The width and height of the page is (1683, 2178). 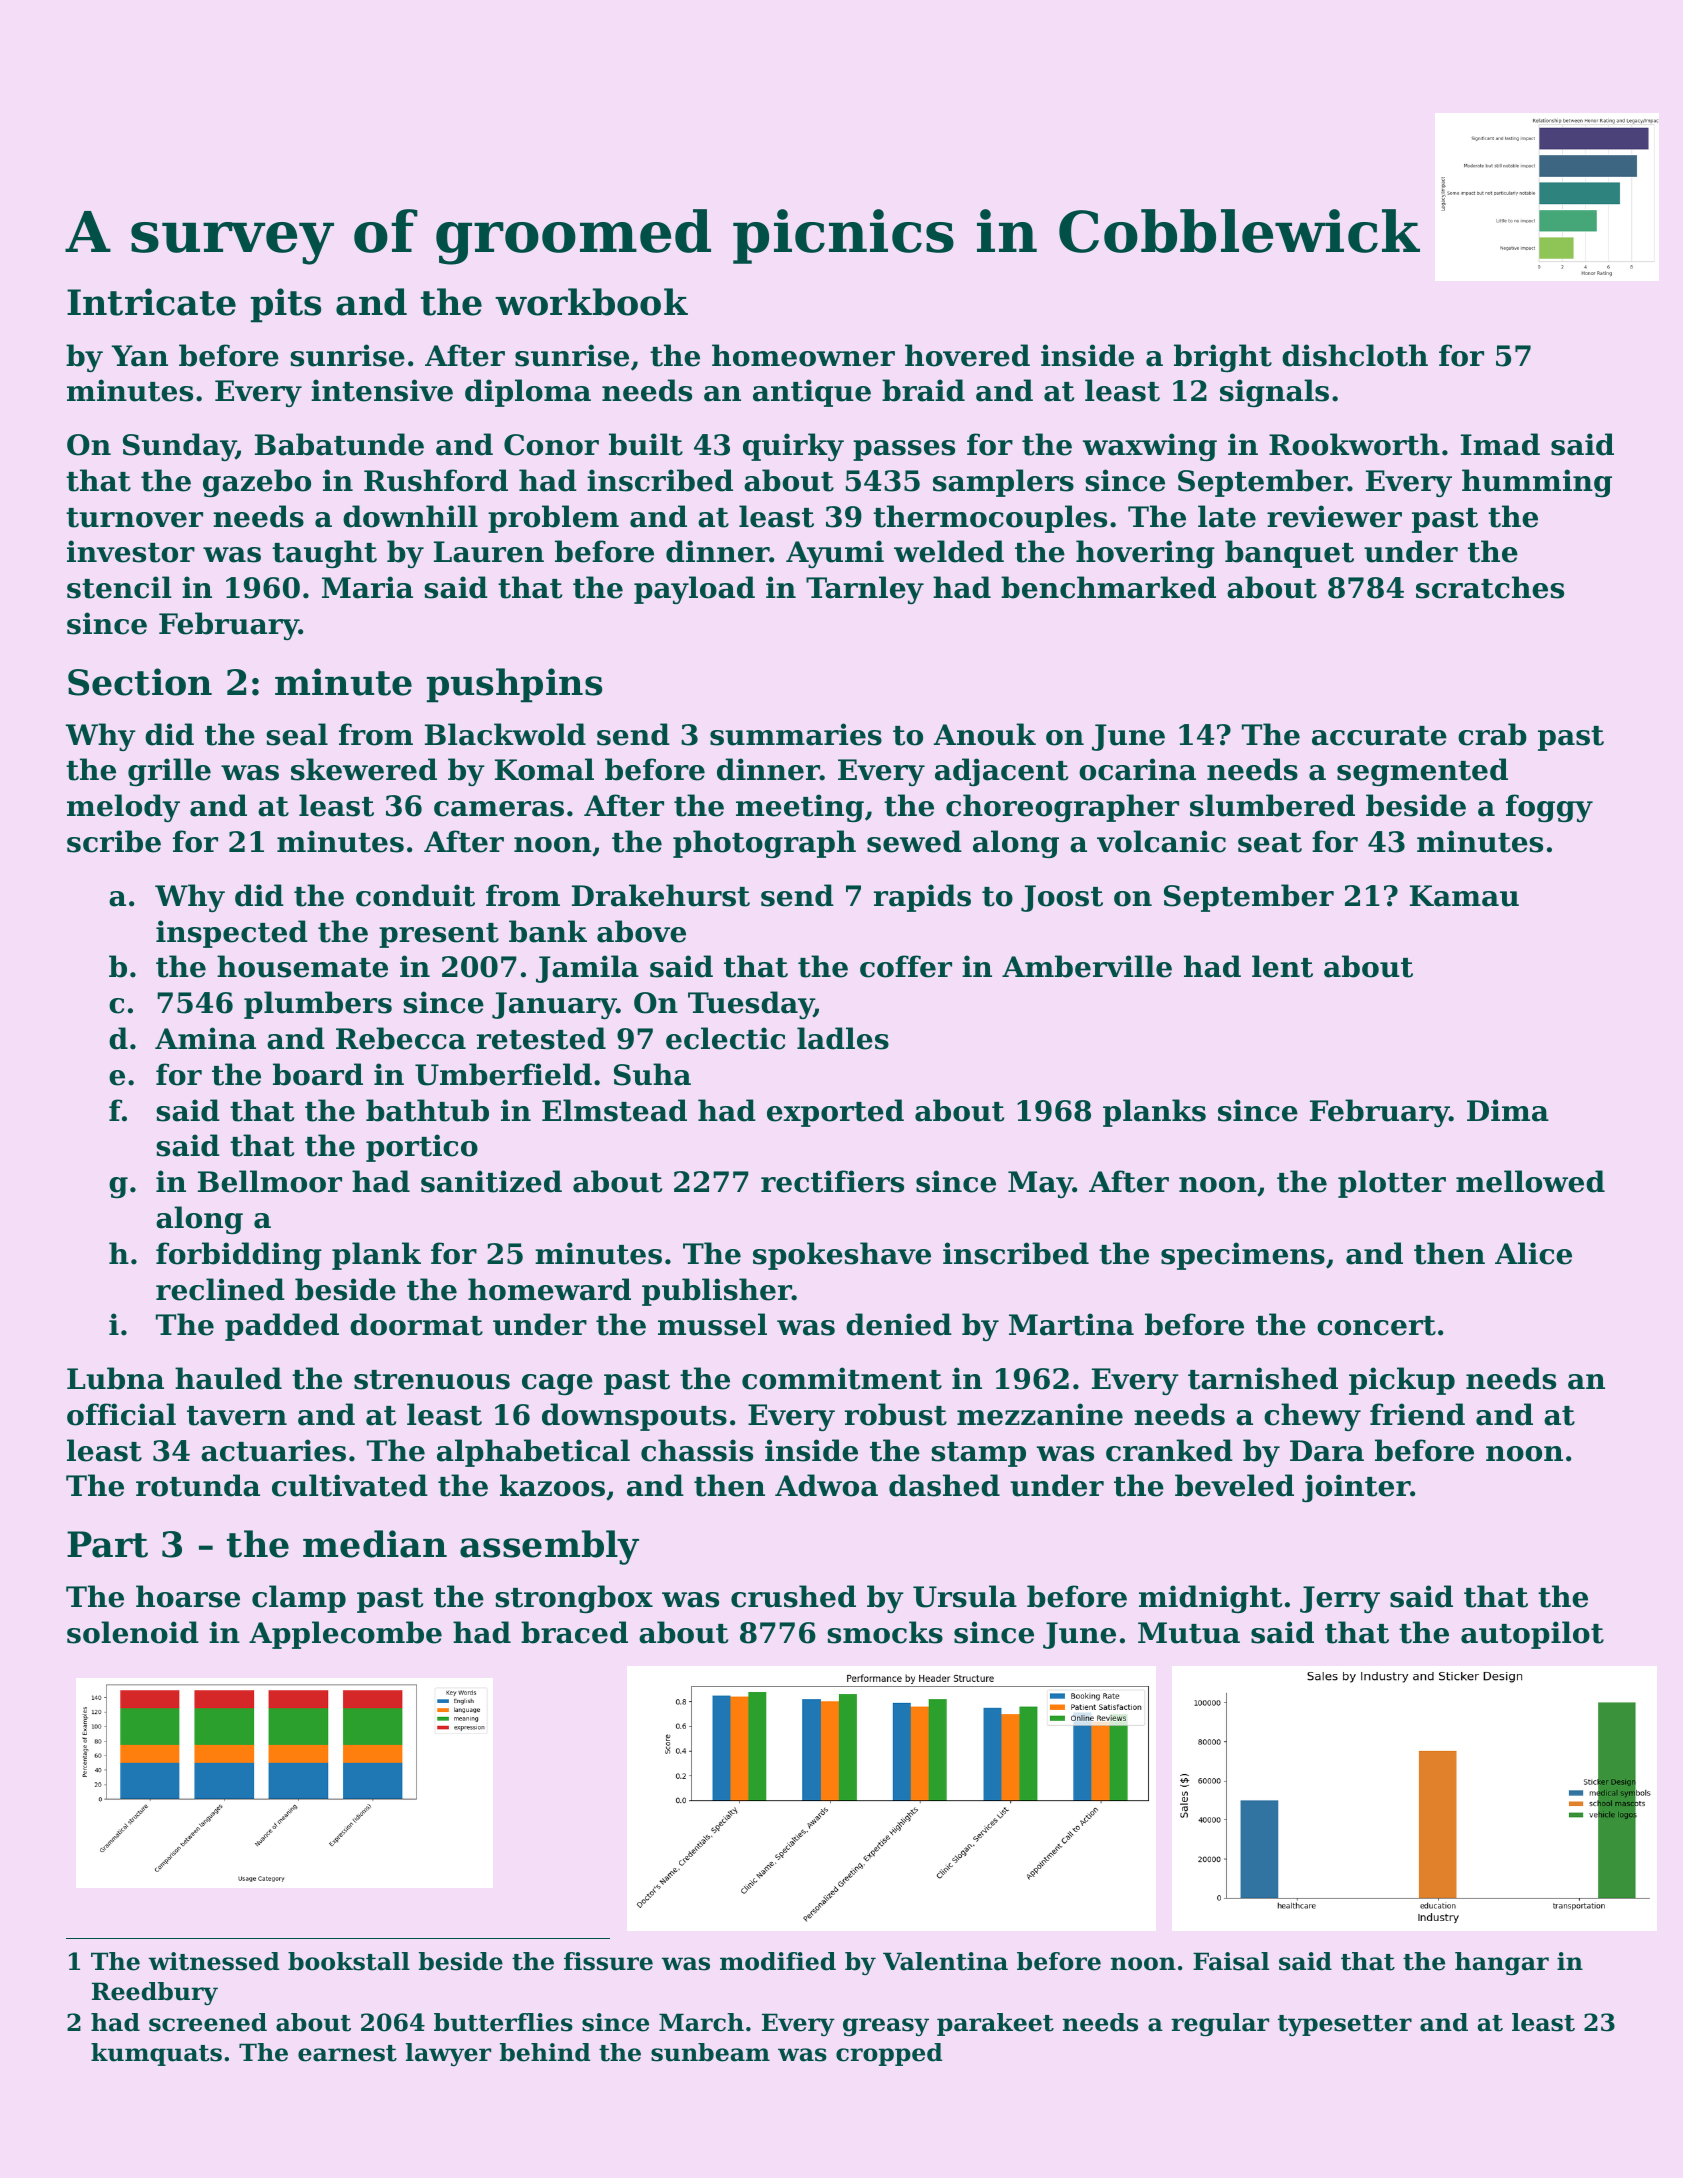 I want to click on Rebecca, so click(x=401, y=1038).
